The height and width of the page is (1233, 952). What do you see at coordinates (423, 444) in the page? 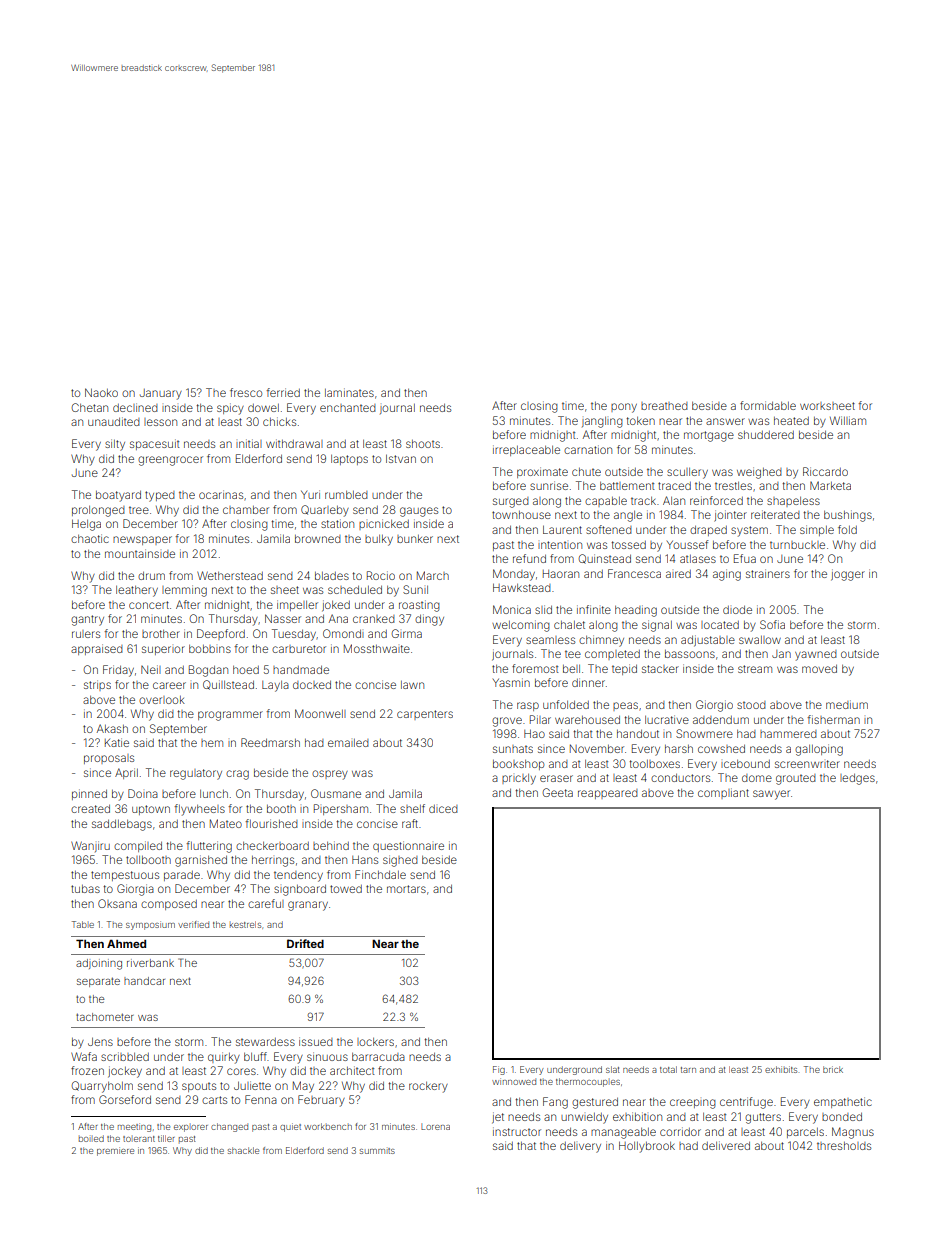
I see `shoots` at bounding box center [423, 444].
